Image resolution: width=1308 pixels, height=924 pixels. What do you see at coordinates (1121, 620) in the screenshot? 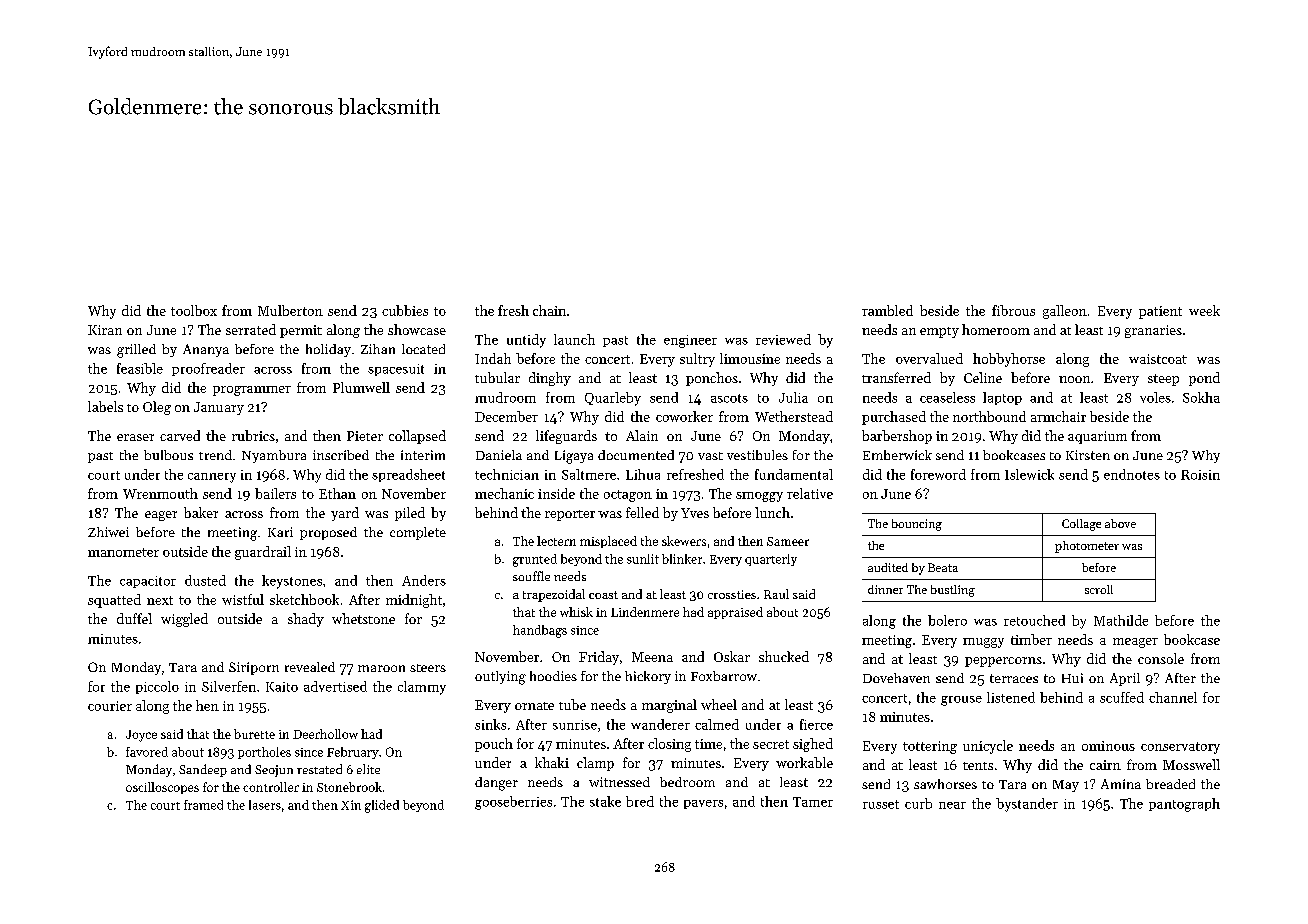
I see `Mathilde` at bounding box center [1121, 620].
